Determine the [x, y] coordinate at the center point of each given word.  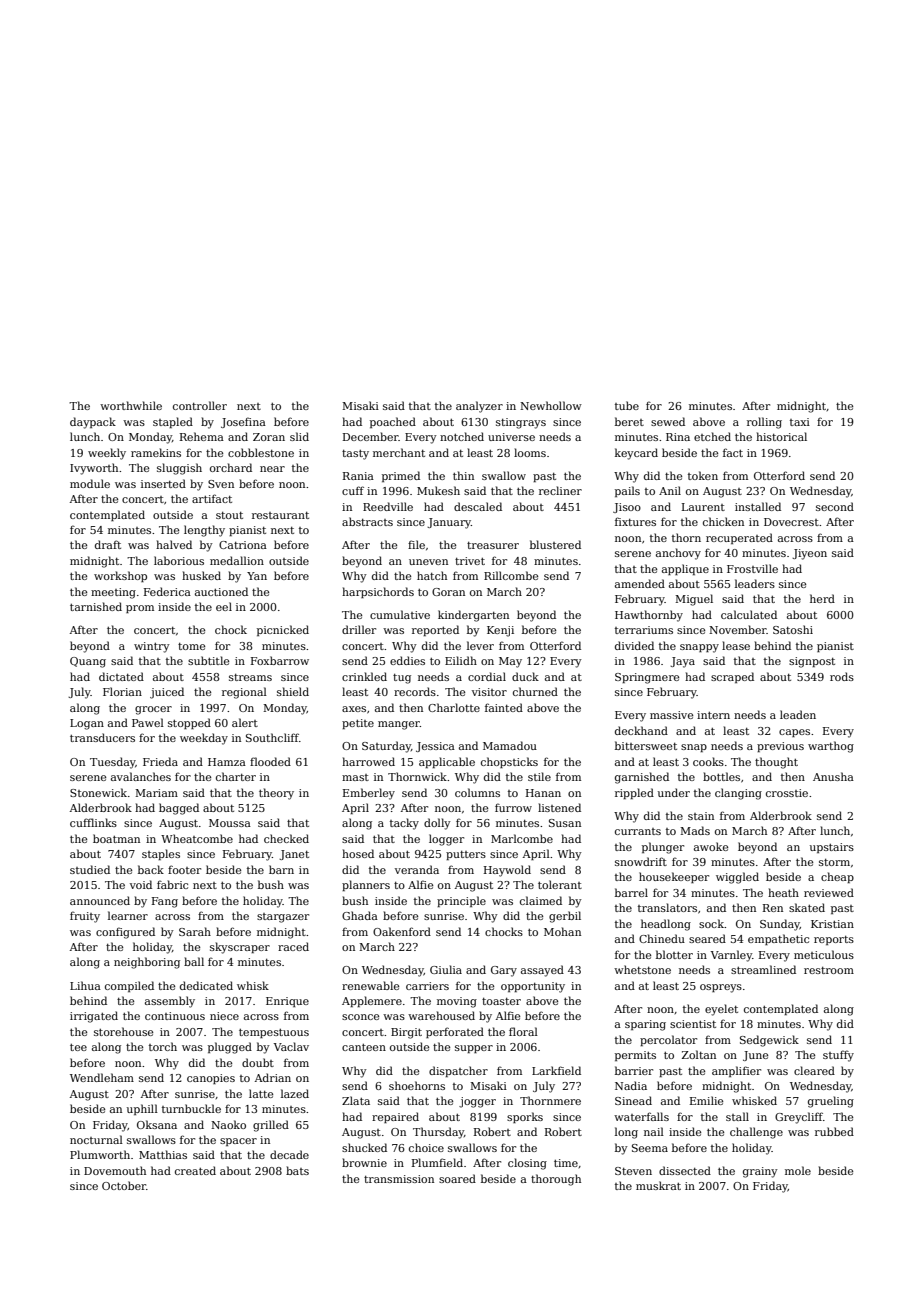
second [835, 506]
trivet [470, 561]
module [90, 483]
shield [293, 691]
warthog [831, 747]
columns [477, 792]
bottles [721, 776]
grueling [831, 1102]
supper [474, 1049]
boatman [116, 838]
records [415, 691]
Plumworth [100, 1154]
